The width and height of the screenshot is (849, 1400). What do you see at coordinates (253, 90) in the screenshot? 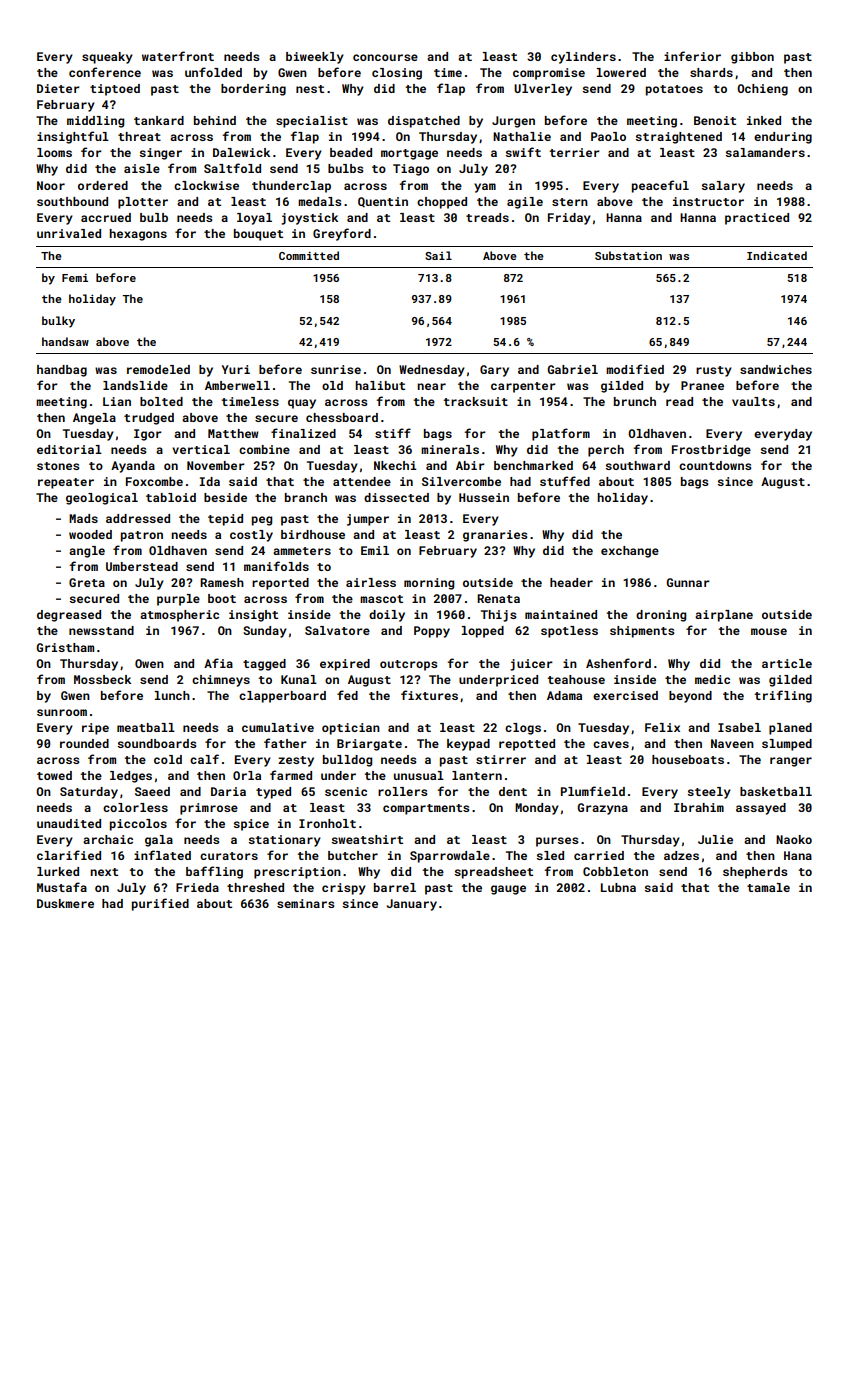
I see `bordering` at bounding box center [253, 90].
